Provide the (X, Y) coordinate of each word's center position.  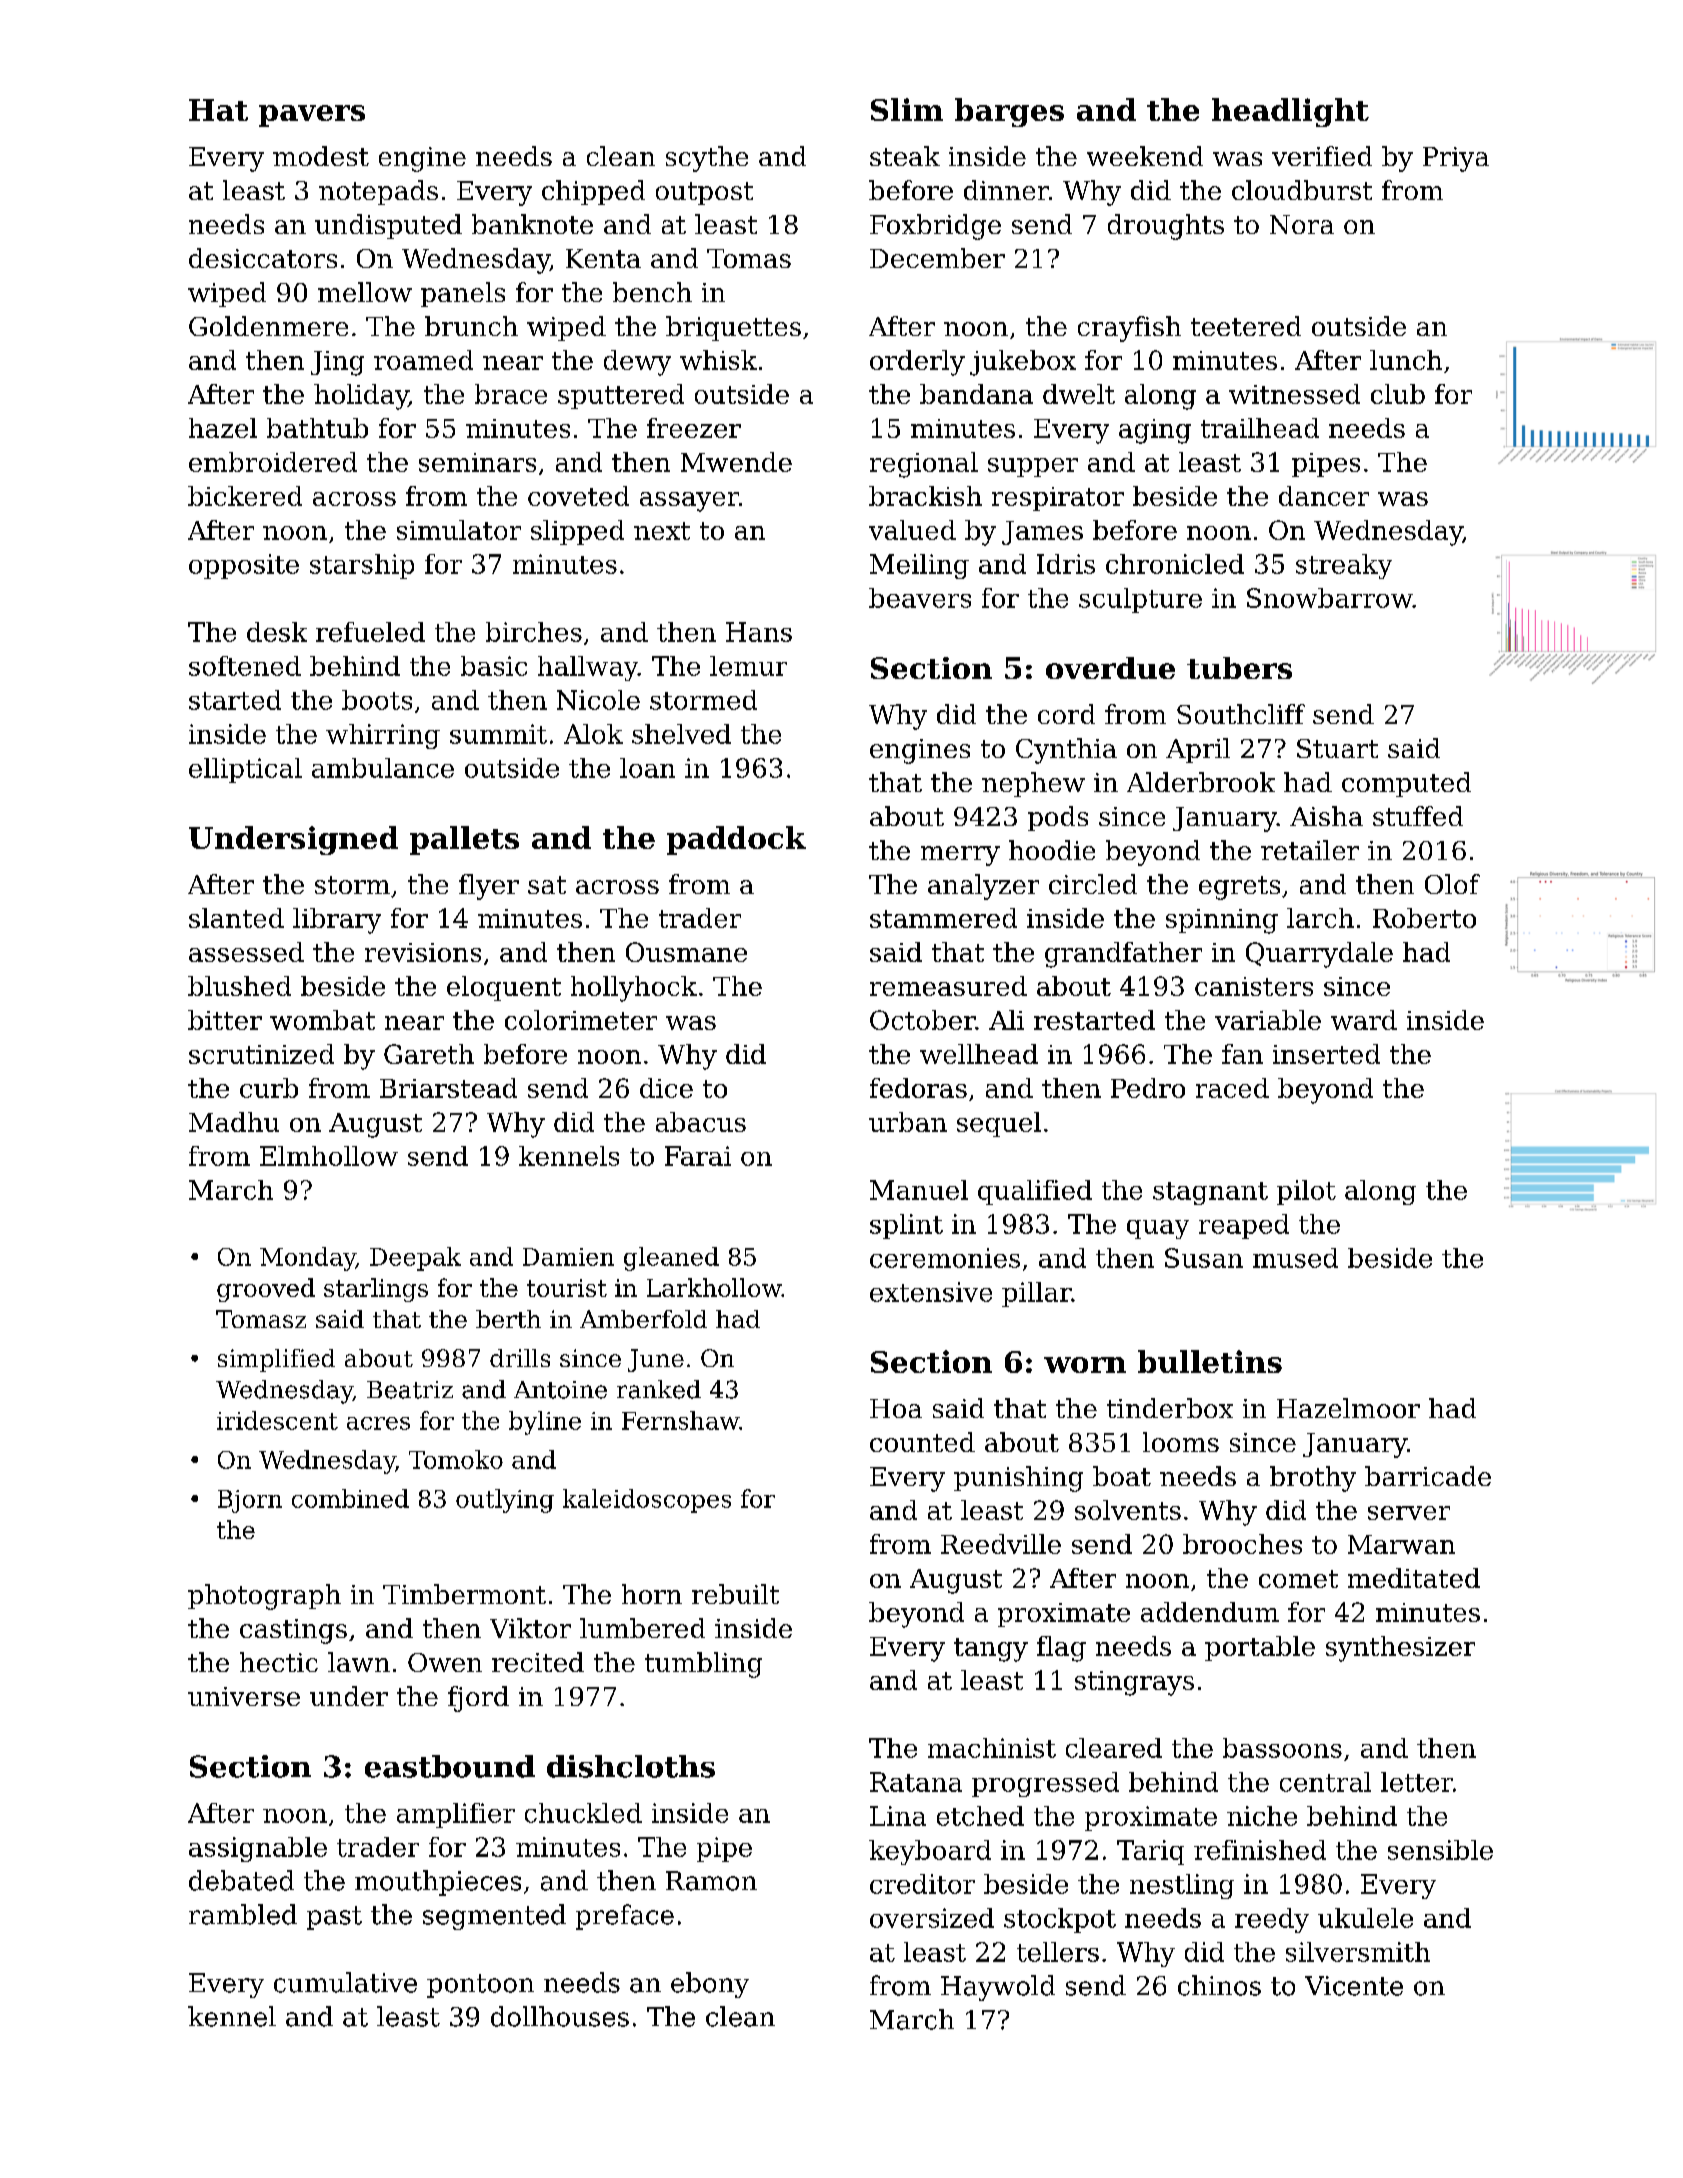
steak (905, 156)
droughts (1166, 227)
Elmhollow (329, 1156)
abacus (701, 1122)
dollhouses (560, 2016)
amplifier (456, 1815)
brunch (471, 326)
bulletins (1210, 1361)
